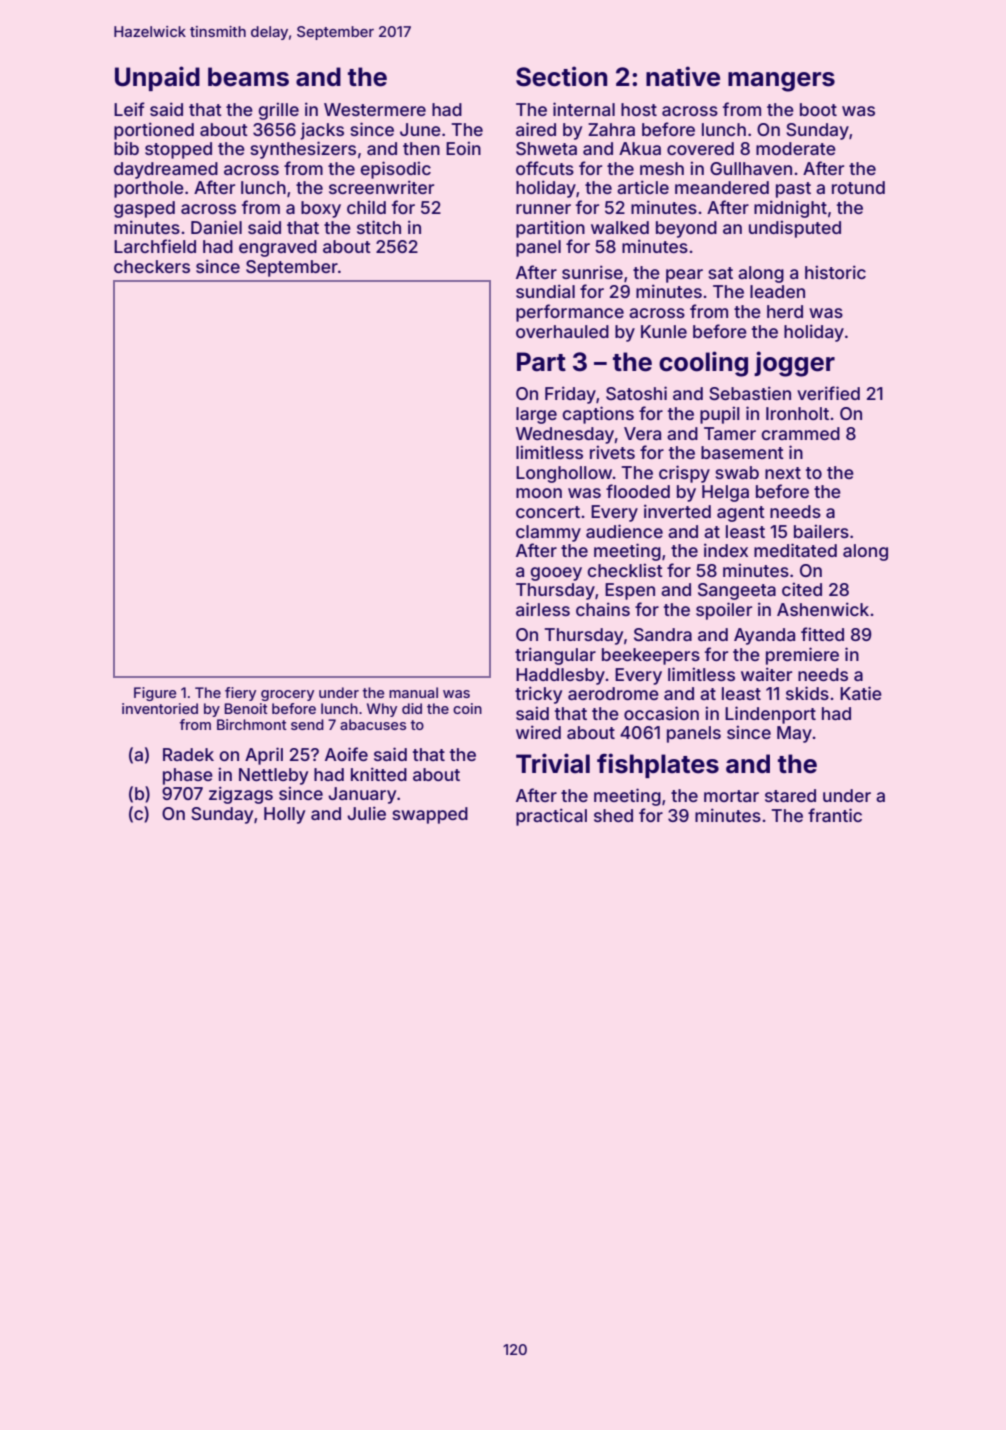 Image resolution: width=1006 pixels, height=1430 pixels. What do you see at coordinates (835, 815) in the image?
I see `frantic` at bounding box center [835, 815].
